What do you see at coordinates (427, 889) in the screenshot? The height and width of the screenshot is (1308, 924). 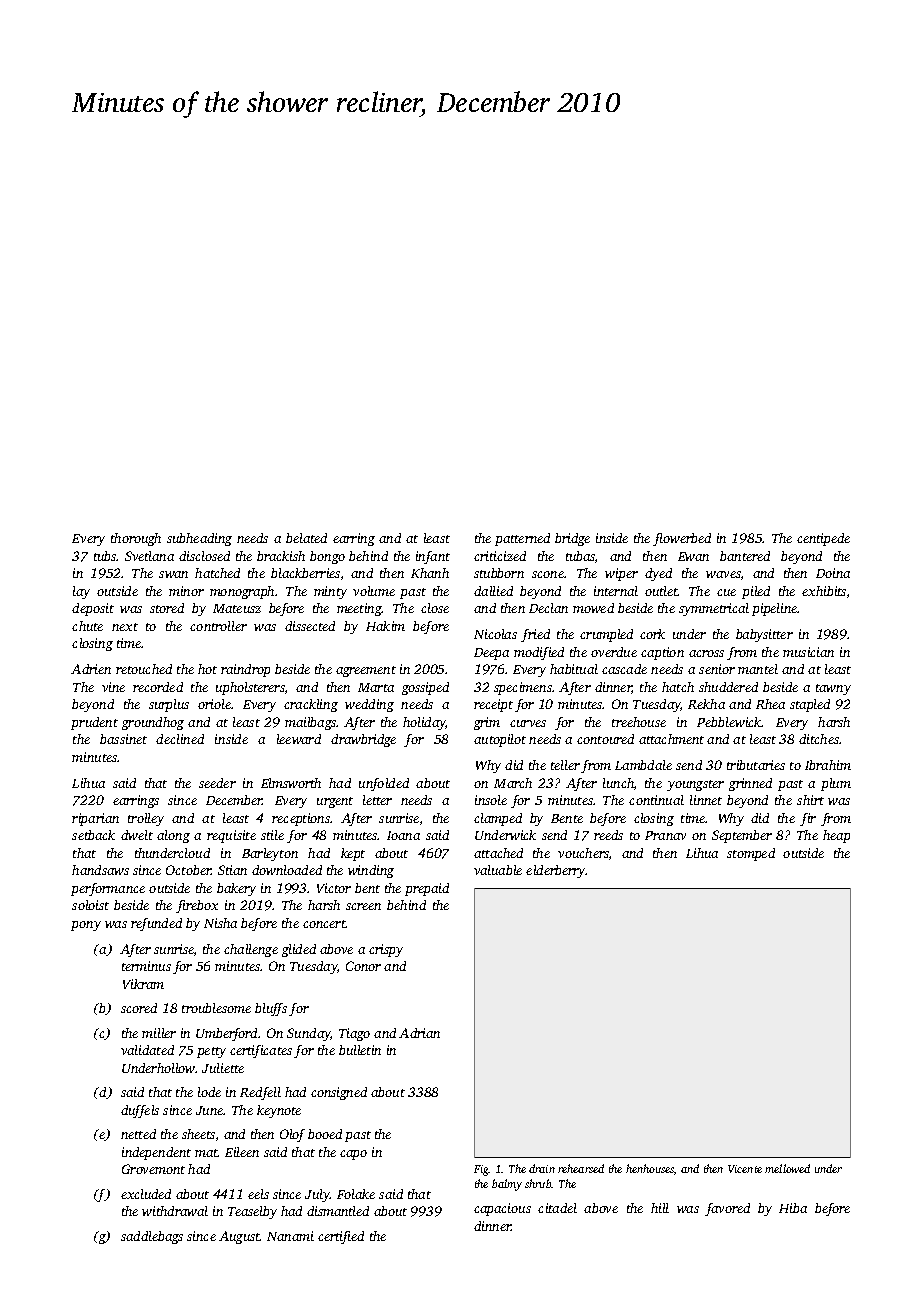 I see `prepaid` at bounding box center [427, 889].
